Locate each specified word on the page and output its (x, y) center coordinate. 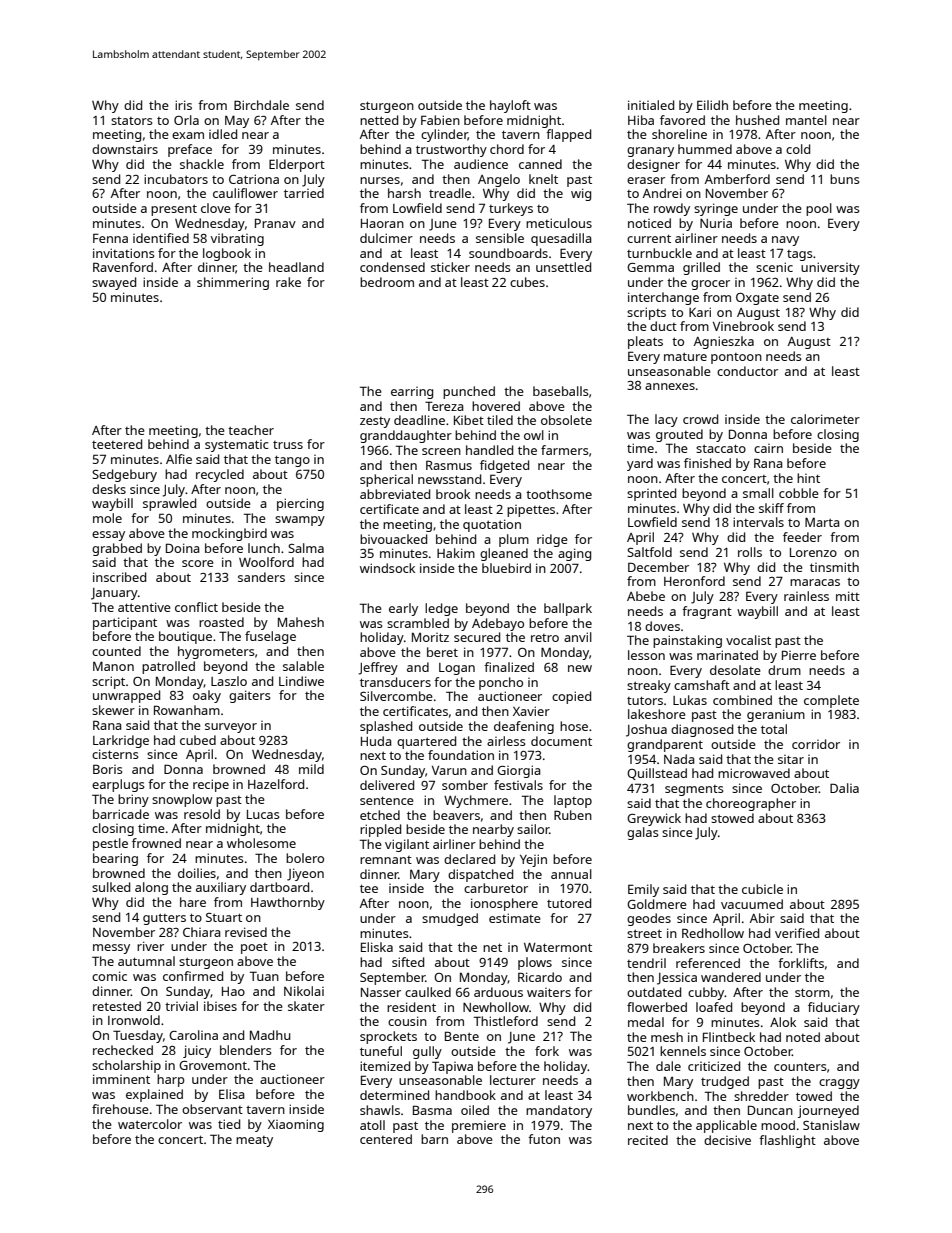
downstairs (125, 149)
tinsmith (834, 567)
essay (108, 536)
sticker (450, 267)
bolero (305, 858)
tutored (569, 903)
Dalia (844, 788)
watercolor (150, 1124)
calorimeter (825, 419)
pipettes (531, 511)
